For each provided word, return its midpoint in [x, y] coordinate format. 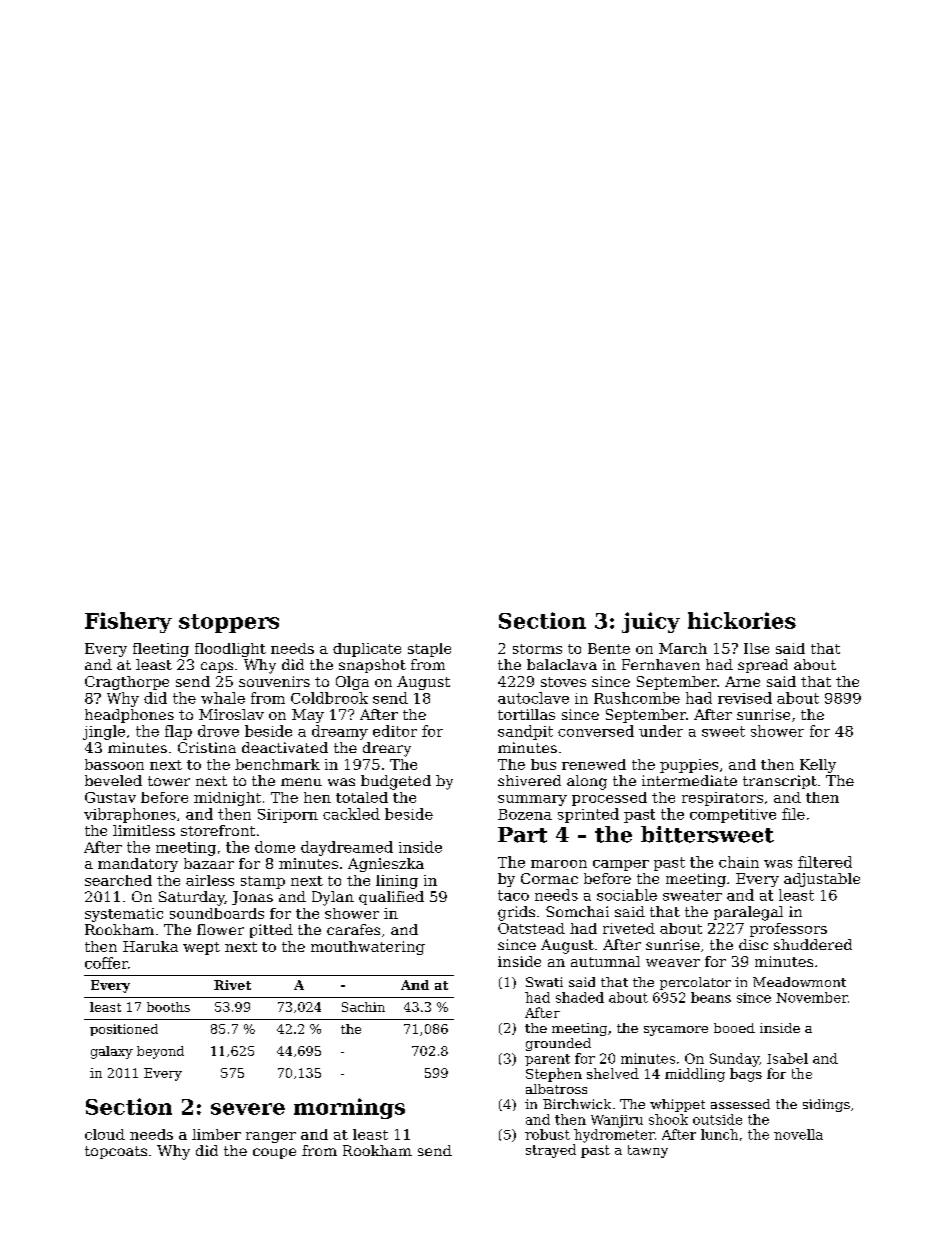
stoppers [229, 623]
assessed [740, 1104]
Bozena [525, 814]
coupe [274, 1153]
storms [537, 649]
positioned [124, 1030]
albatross [556, 1089]
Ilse [756, 648]
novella [798, 1134]
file [793, 814]
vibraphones [130, 815]
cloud [105, 1134]
